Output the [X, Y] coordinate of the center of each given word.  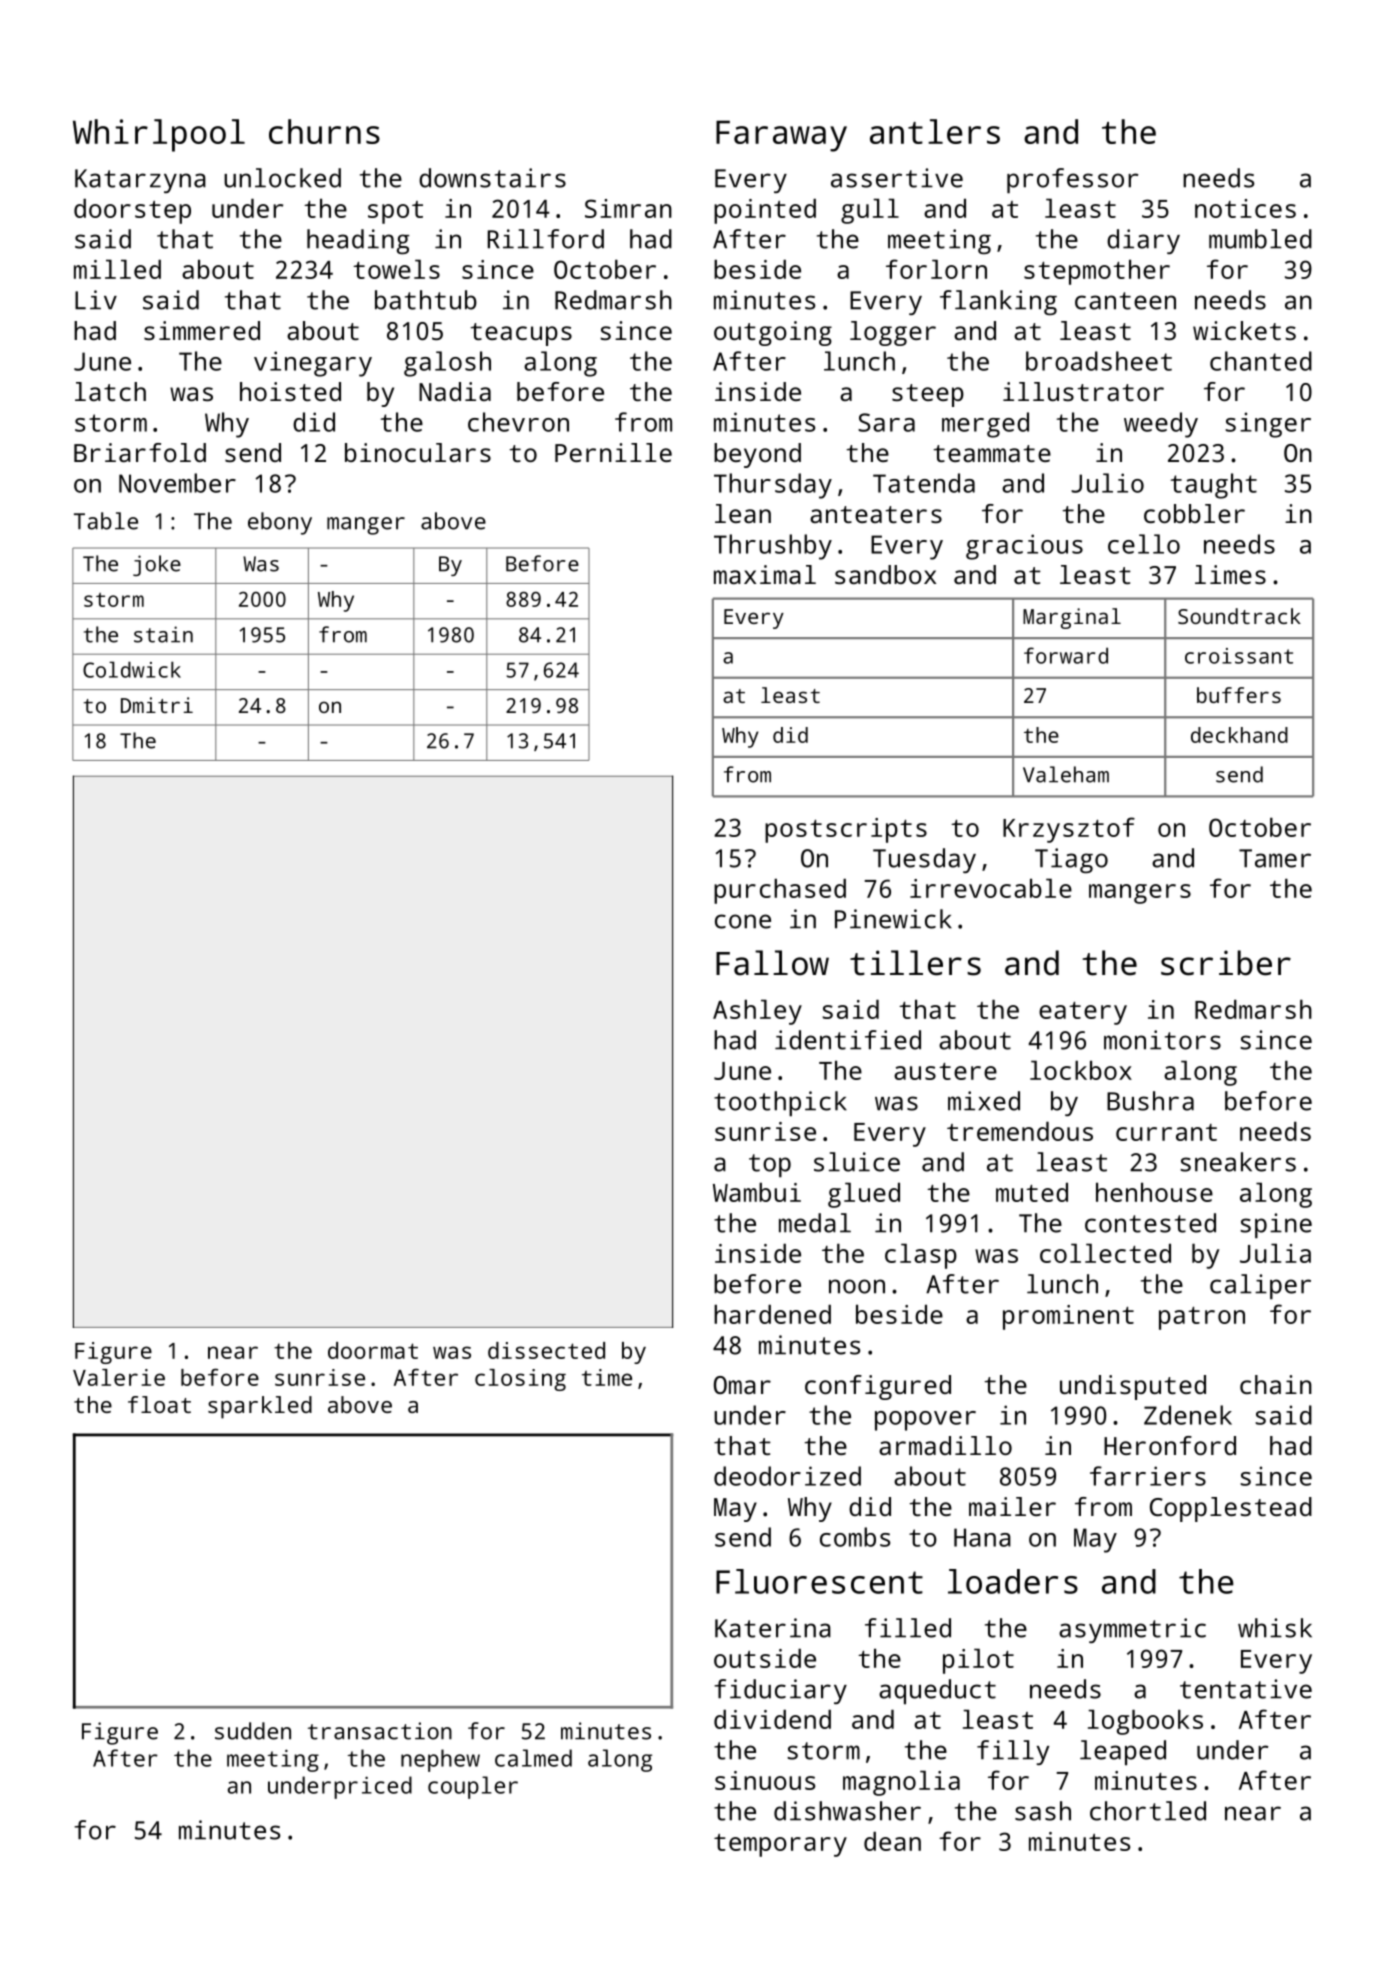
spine [1276, 1226]
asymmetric [1132, 1630]
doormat [373, 1350]
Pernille [613, 452]
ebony [280, 523]
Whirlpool [159, 135]
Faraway [781, 136]
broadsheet [1099, 361]
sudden [253, 1731]
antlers [935, 131]
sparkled [260, 1407]
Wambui [757, 1192]
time [607, 1377]
